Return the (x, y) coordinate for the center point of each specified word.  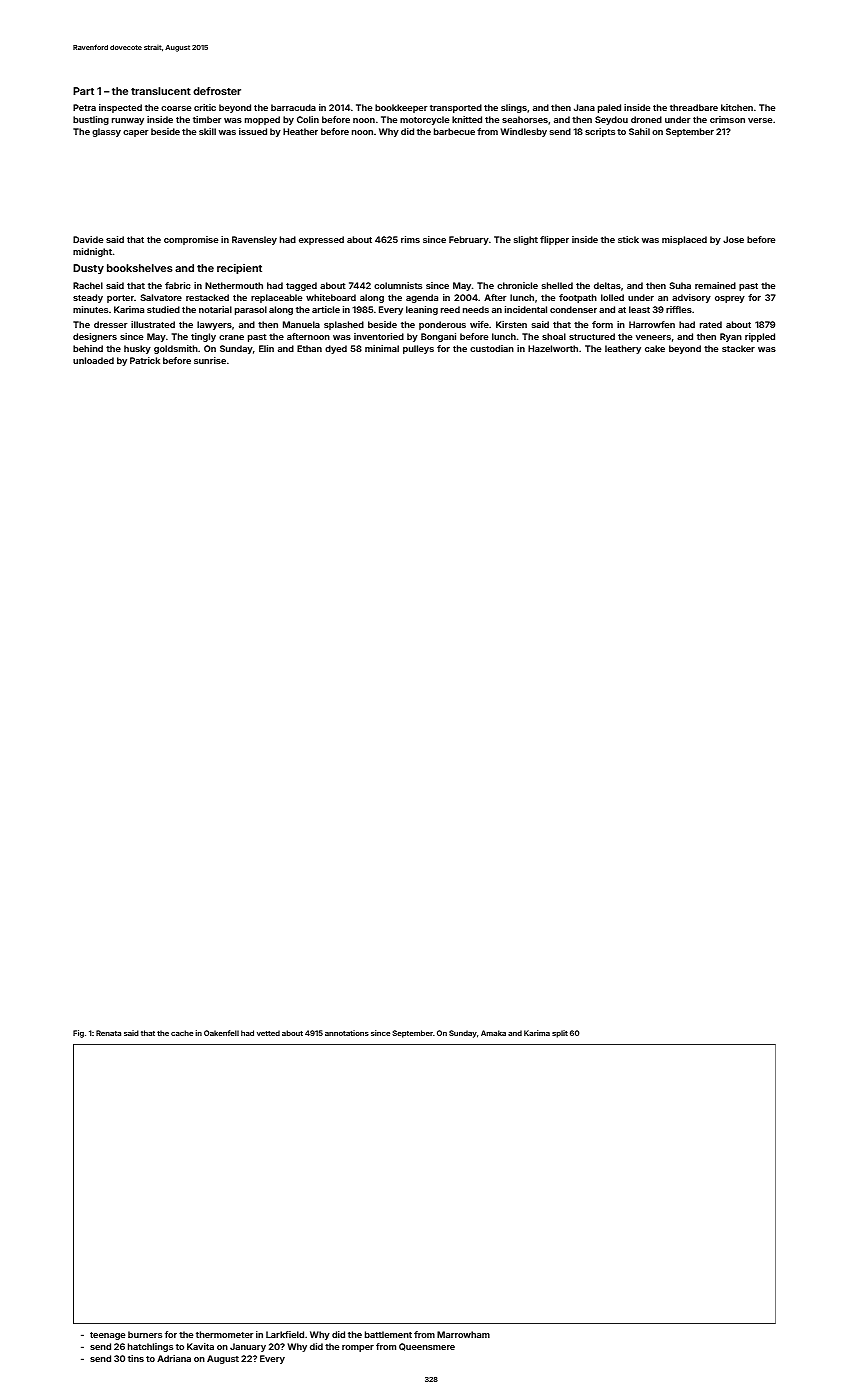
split (560, 1034)
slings (514, 108)
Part (83, 91)
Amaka (493, 1033)
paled (609, 108)
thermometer (224, 1334)
